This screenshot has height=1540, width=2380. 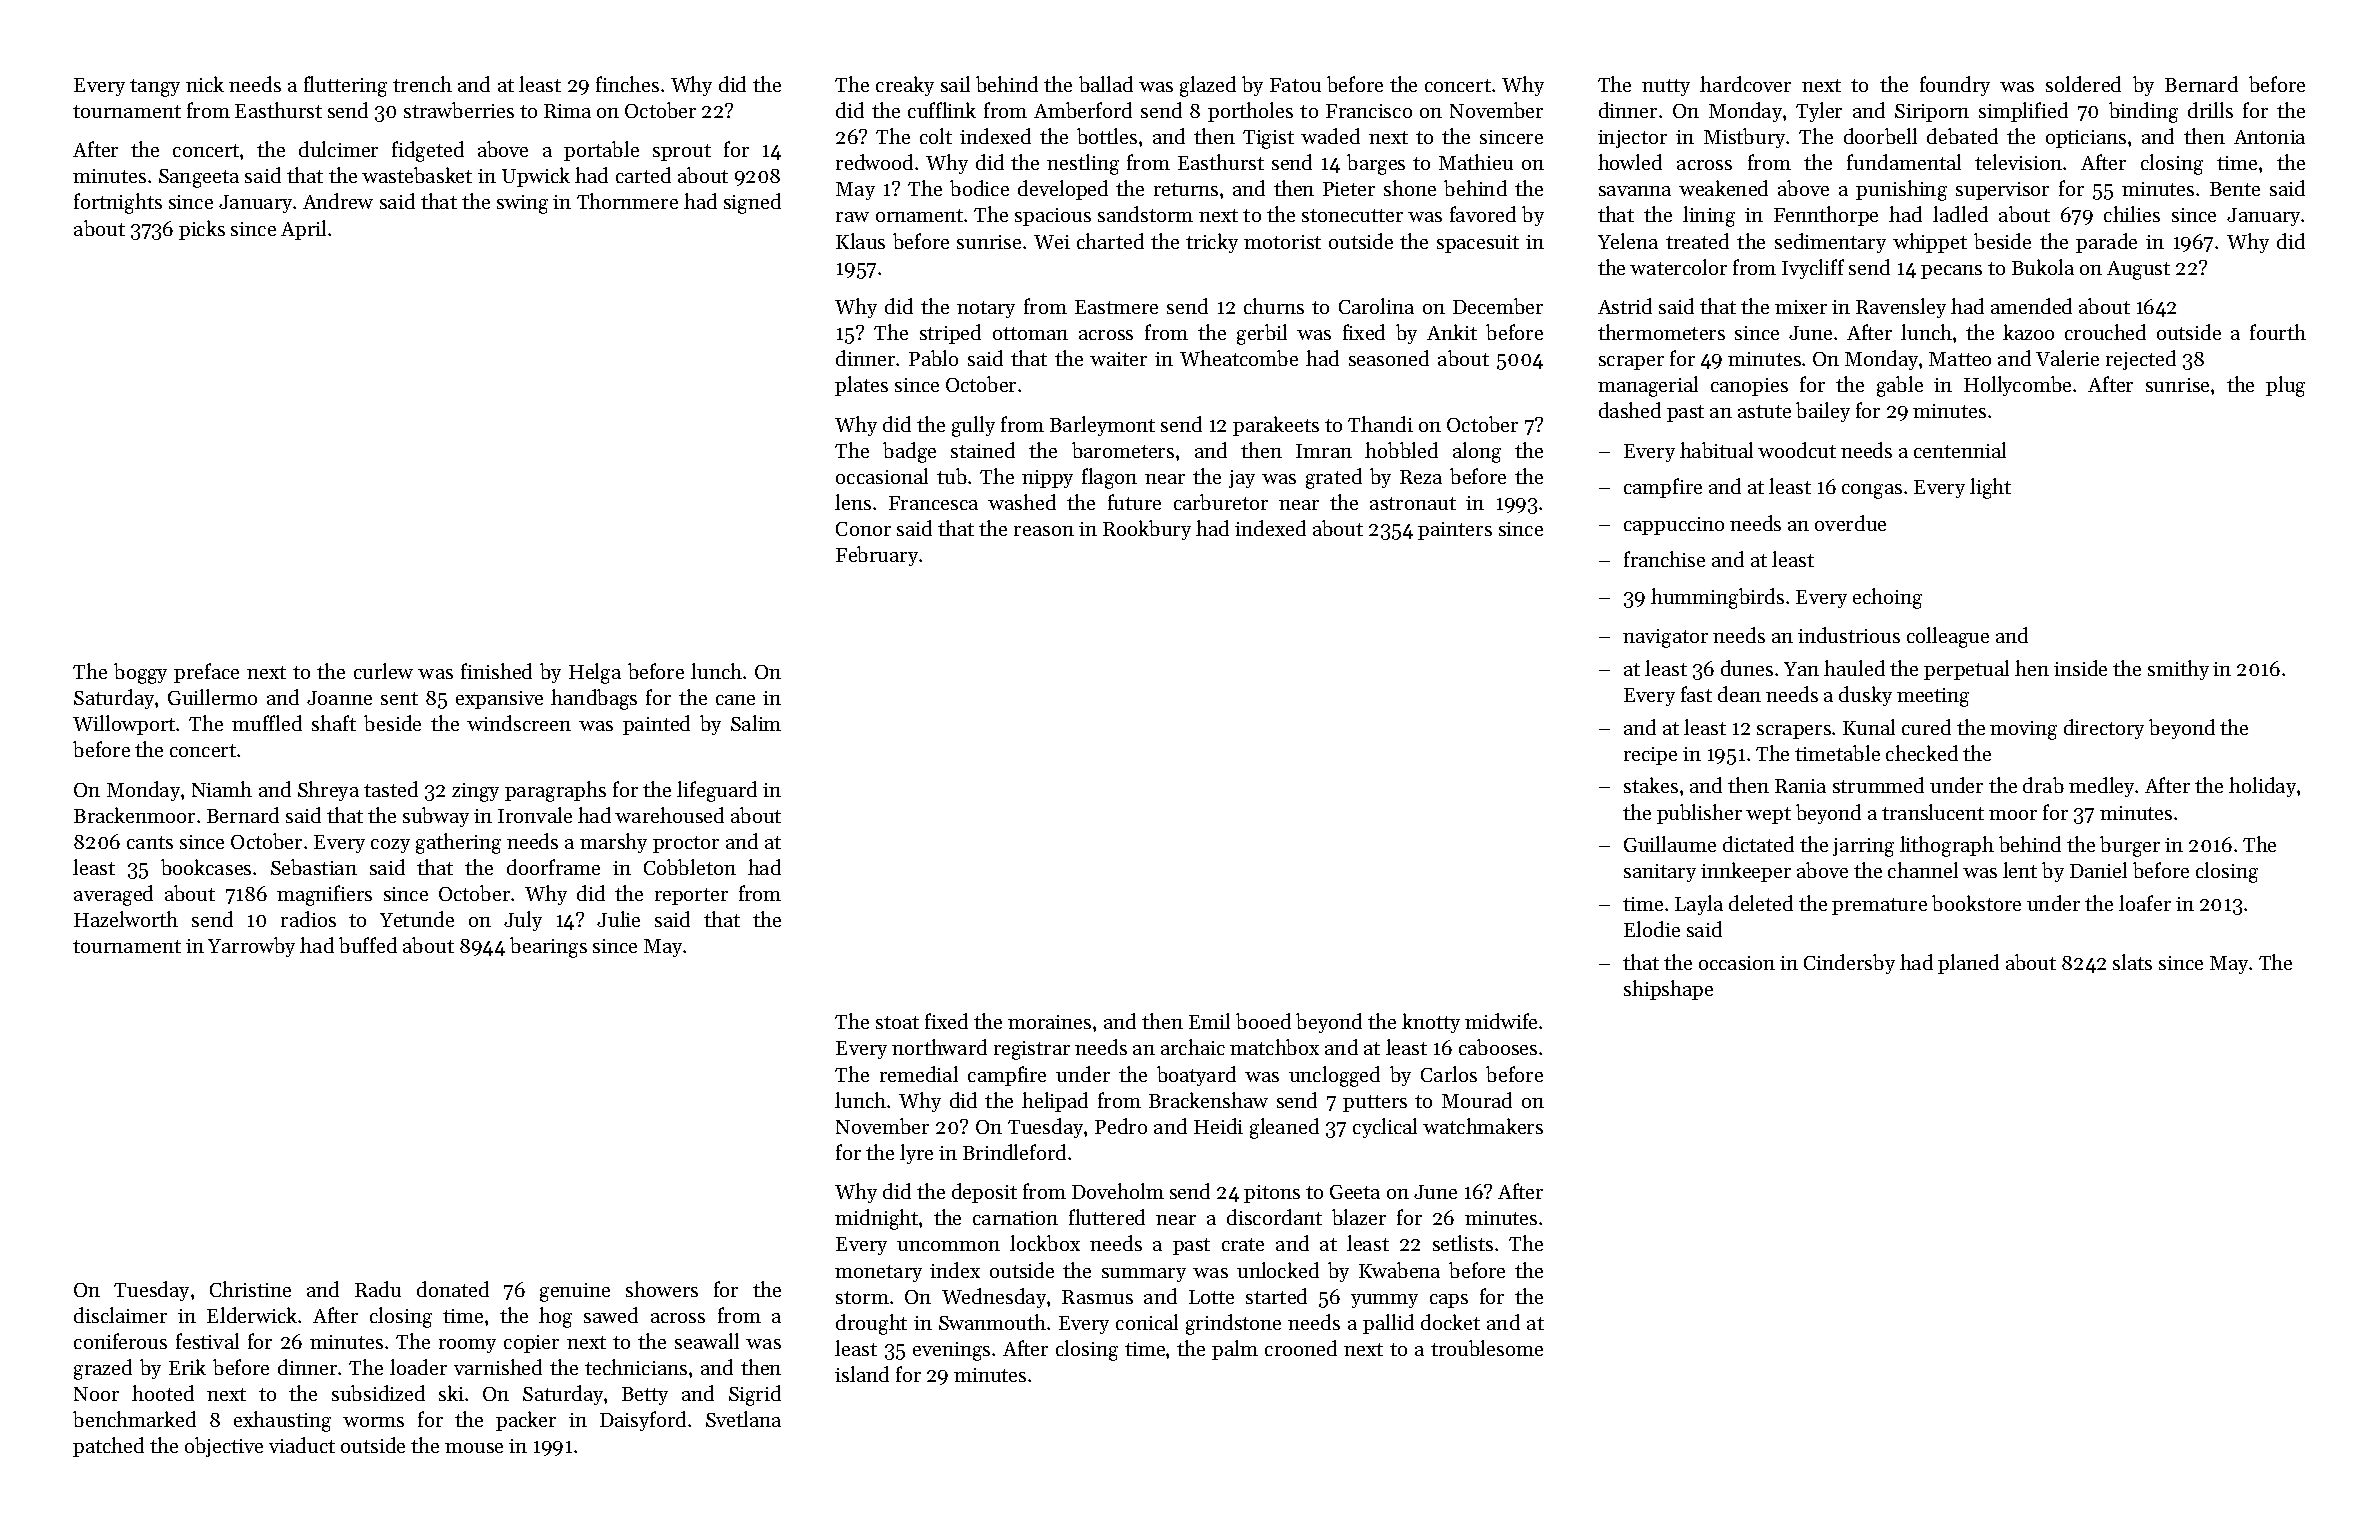 What do you see at coordinates (2178, 670) in the screenshot?
I see `smithy` at bounding box center [2178, 670].
